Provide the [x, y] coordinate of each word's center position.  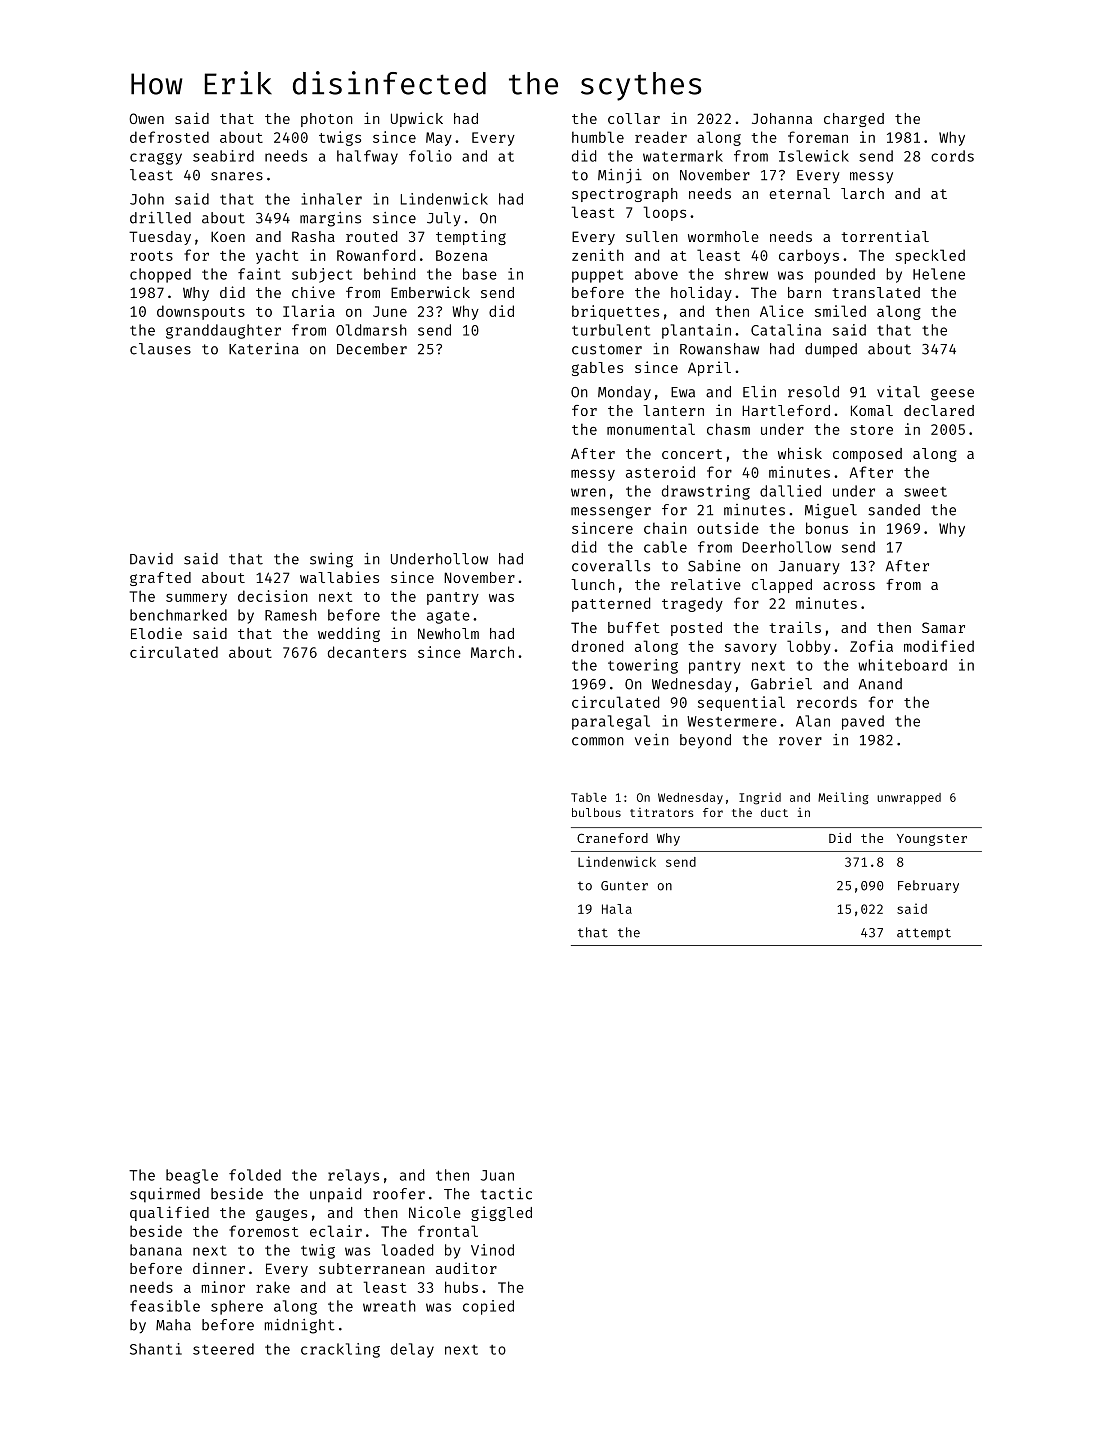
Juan [497, 1175]
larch [862, 193]
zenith [598, 255]
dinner [219, 1268]
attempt [924, 934]
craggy [156, 159]
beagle [192, 1176]
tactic [506, 1194]
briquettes [615, 312]
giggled [501, 1213]
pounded [845, 275]
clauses [160, 349]
